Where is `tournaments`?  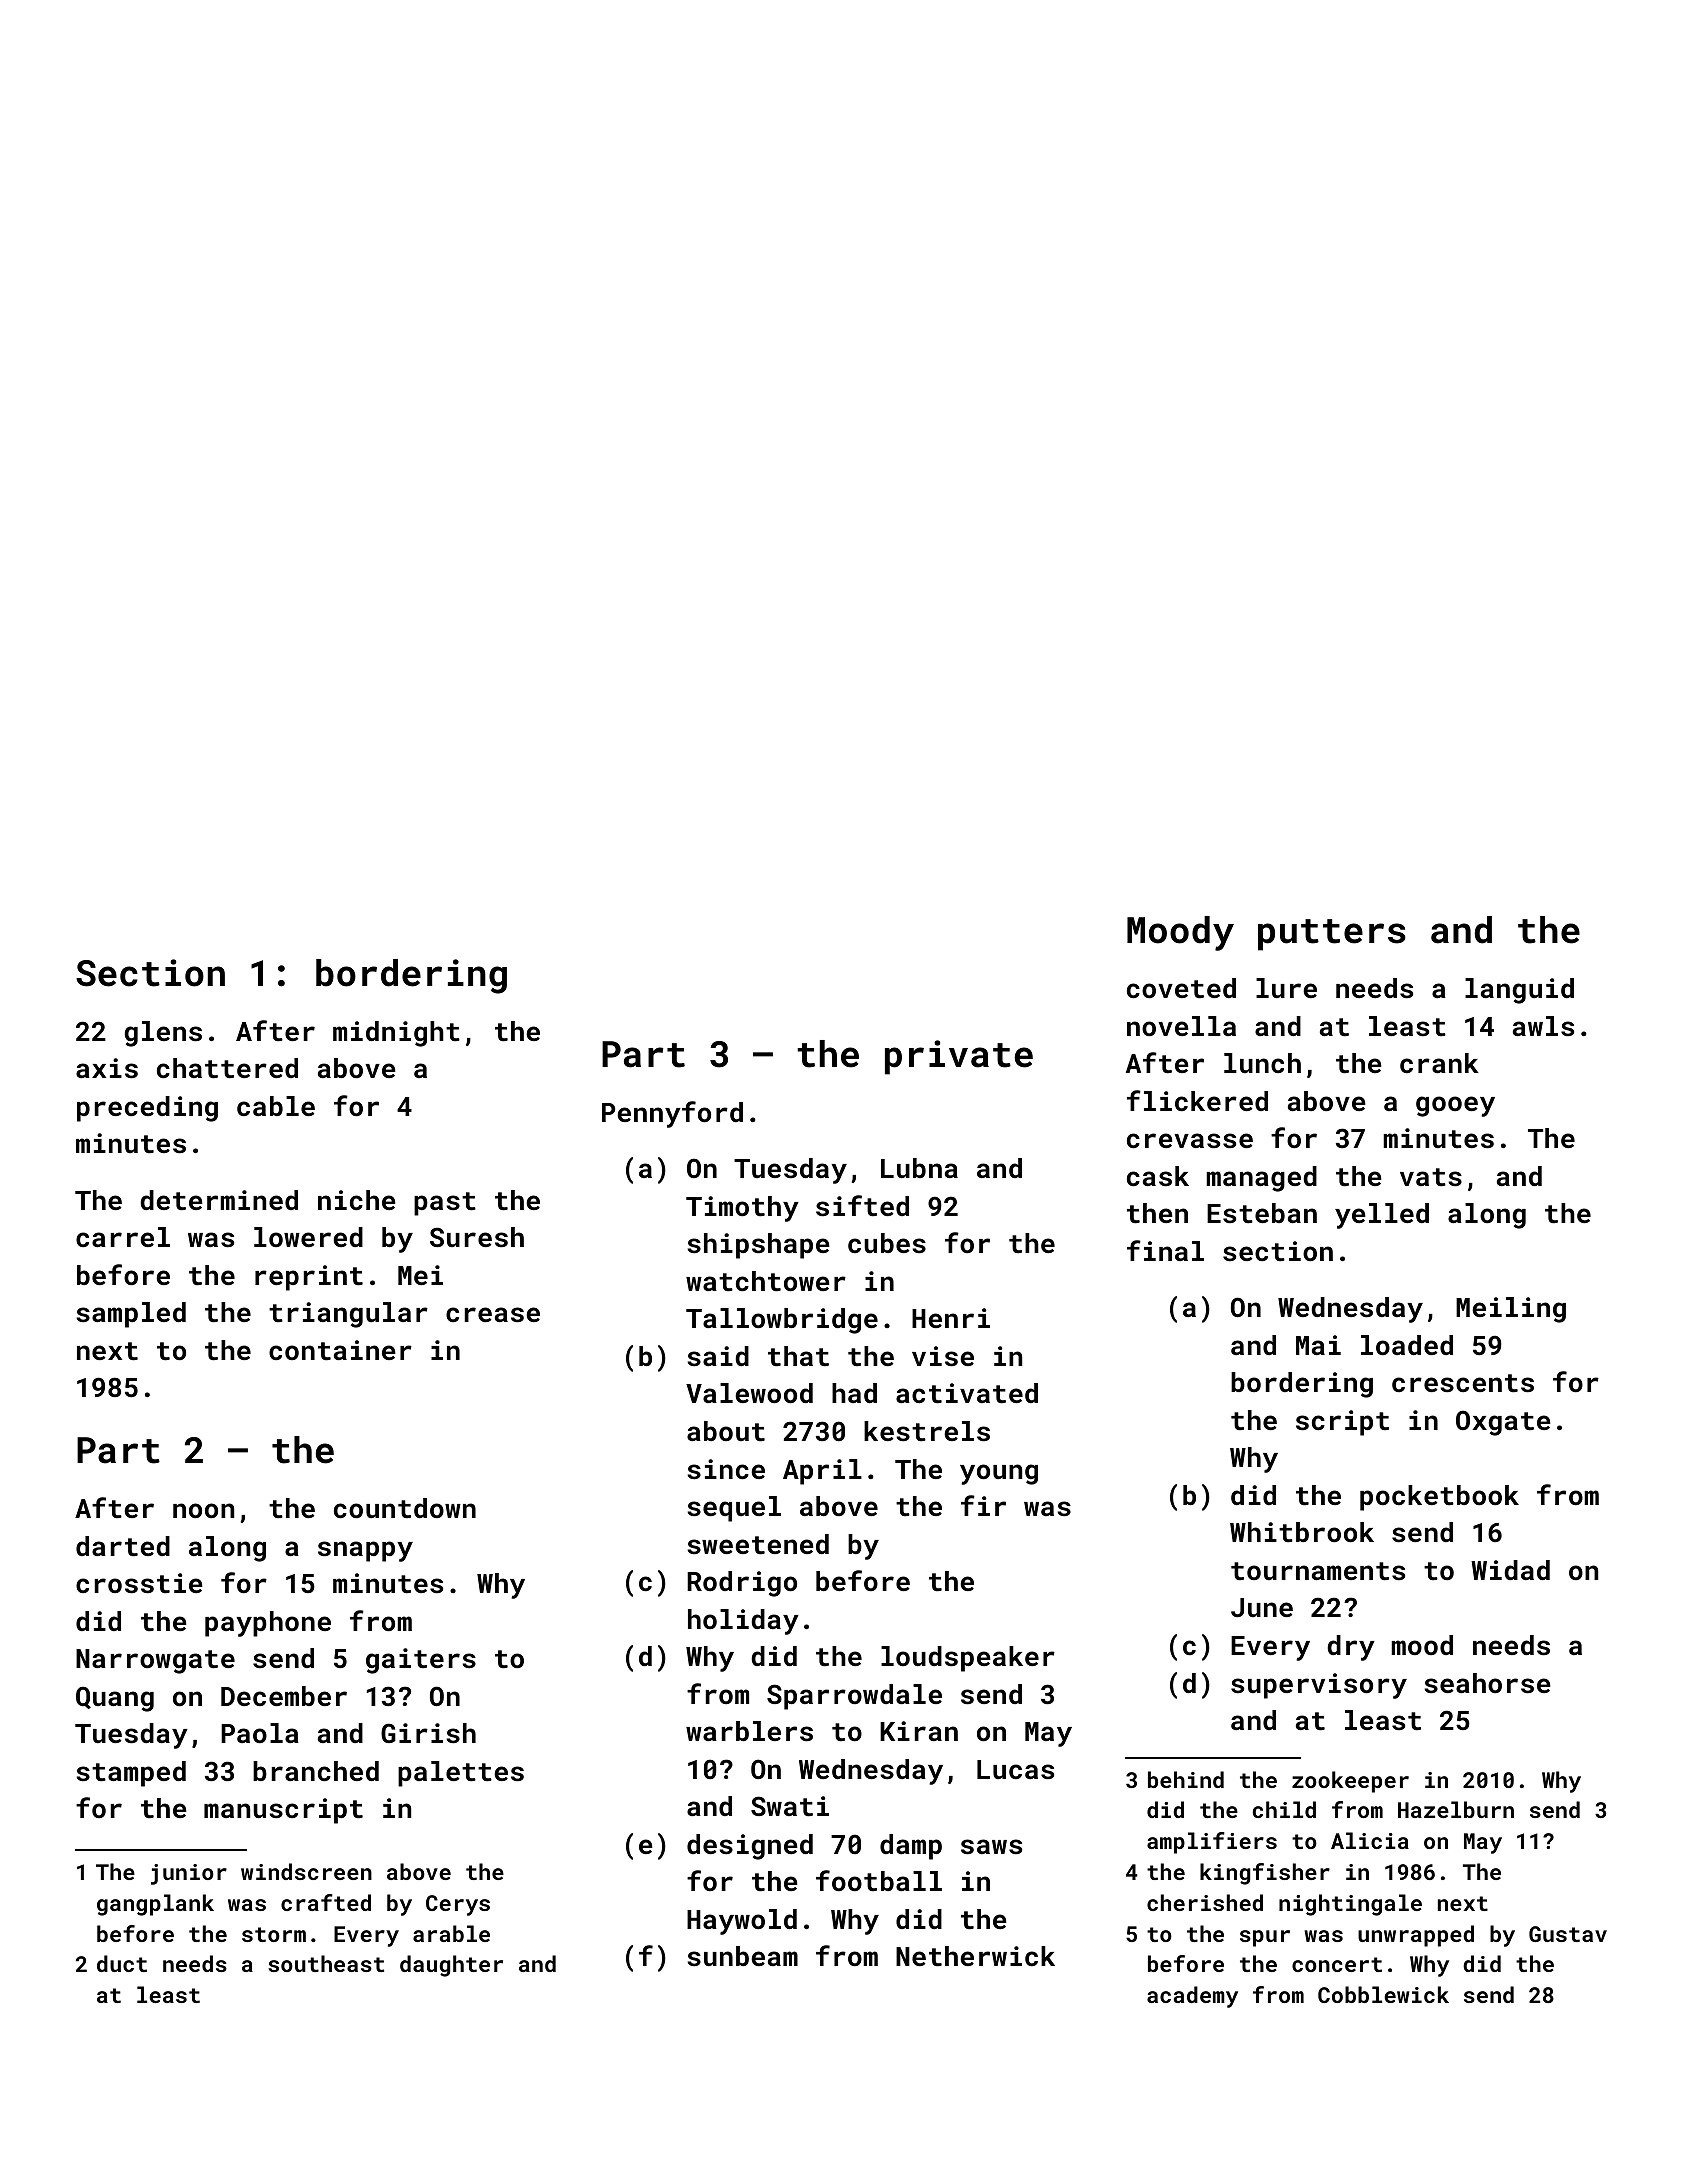 tournaments is located at coordinates (1318, 1571).
